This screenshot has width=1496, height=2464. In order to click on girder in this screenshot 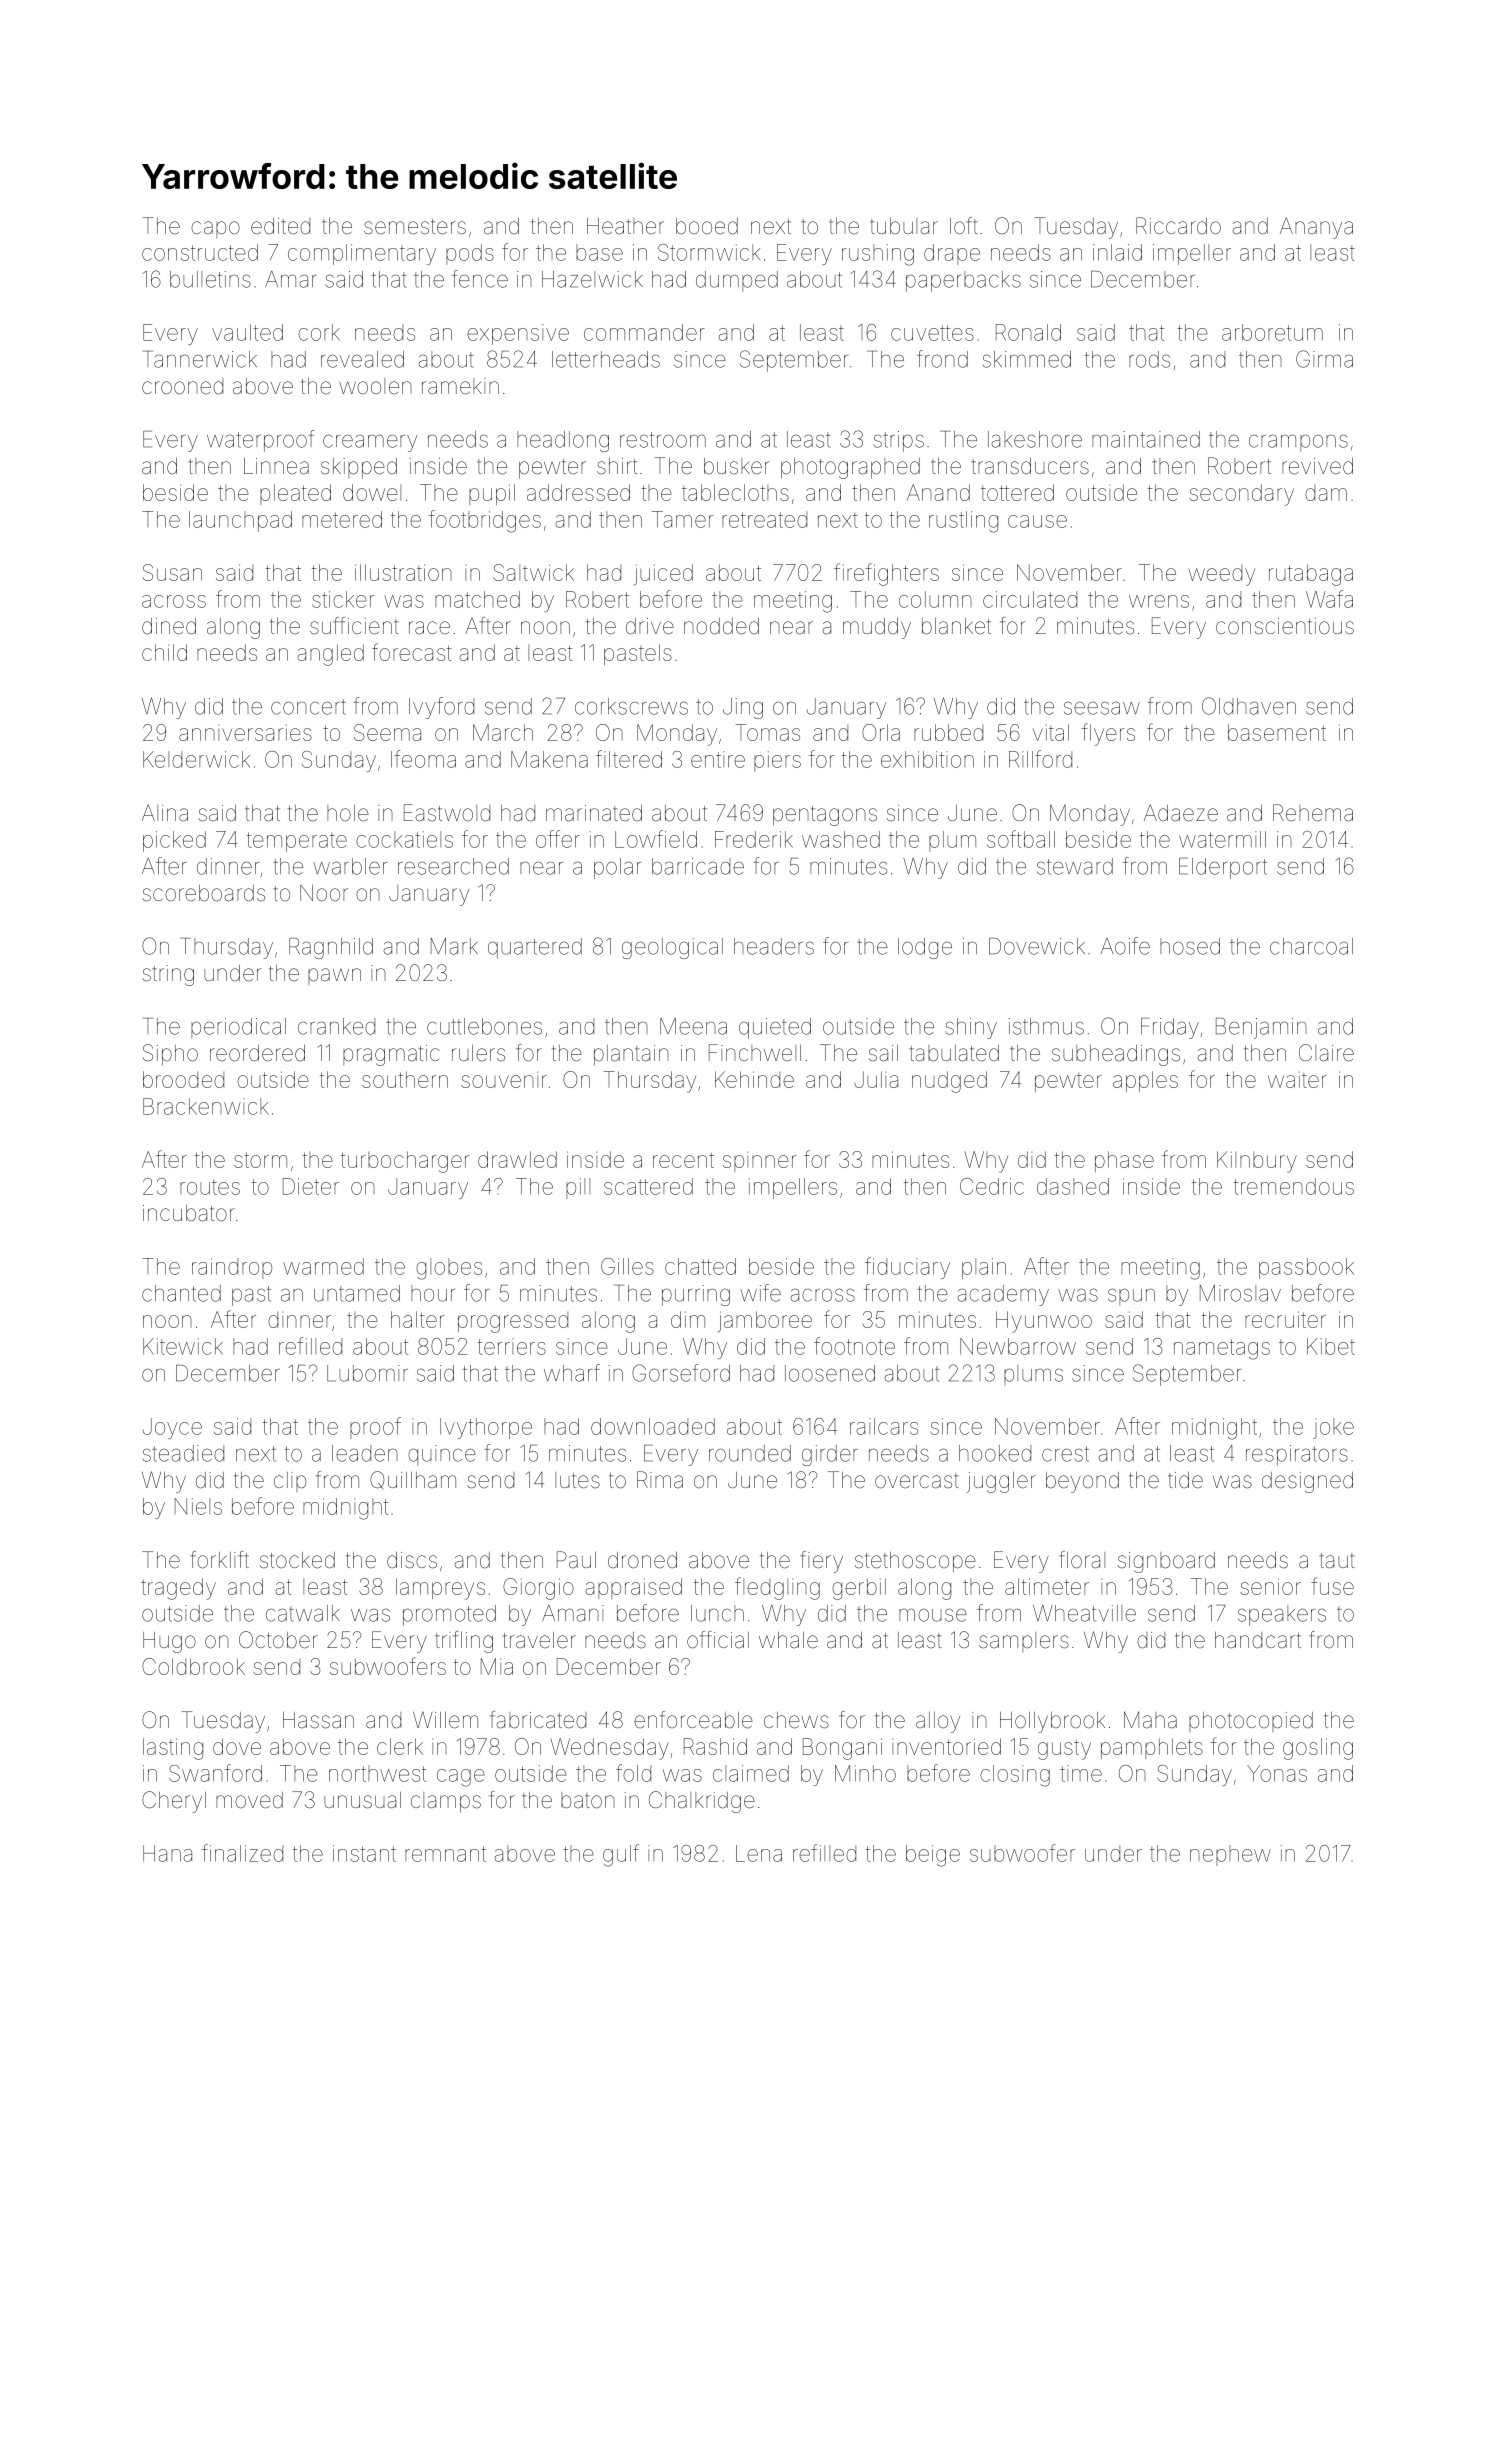, I will do `click(830, 1455)`.
